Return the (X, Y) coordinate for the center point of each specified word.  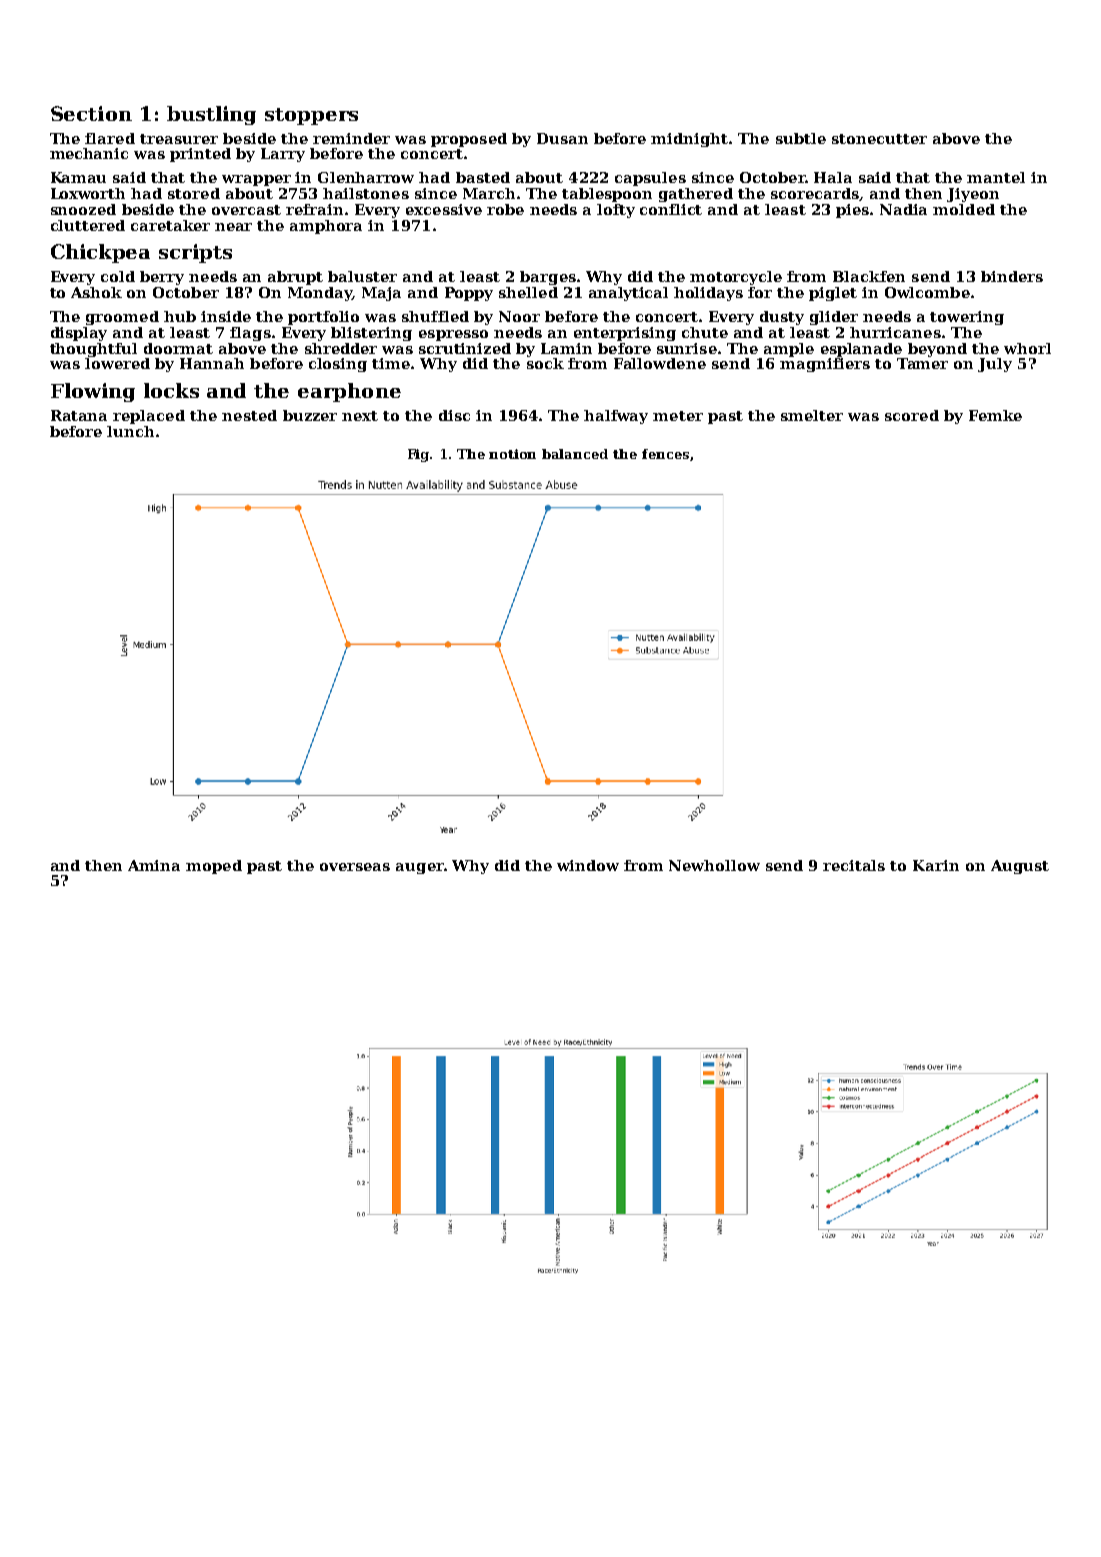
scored (912, 415)
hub (180, 316)
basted (483, 177)
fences (665, 454)
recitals (854, 865)
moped (214, 867)
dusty (782, 318)
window (588, 865)
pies (852, 211)
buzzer (310, 415)
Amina (154, 865)
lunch (130, 431)
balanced (575, 454)
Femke (995, 415)
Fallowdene (660, 363)
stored (194, 193)
